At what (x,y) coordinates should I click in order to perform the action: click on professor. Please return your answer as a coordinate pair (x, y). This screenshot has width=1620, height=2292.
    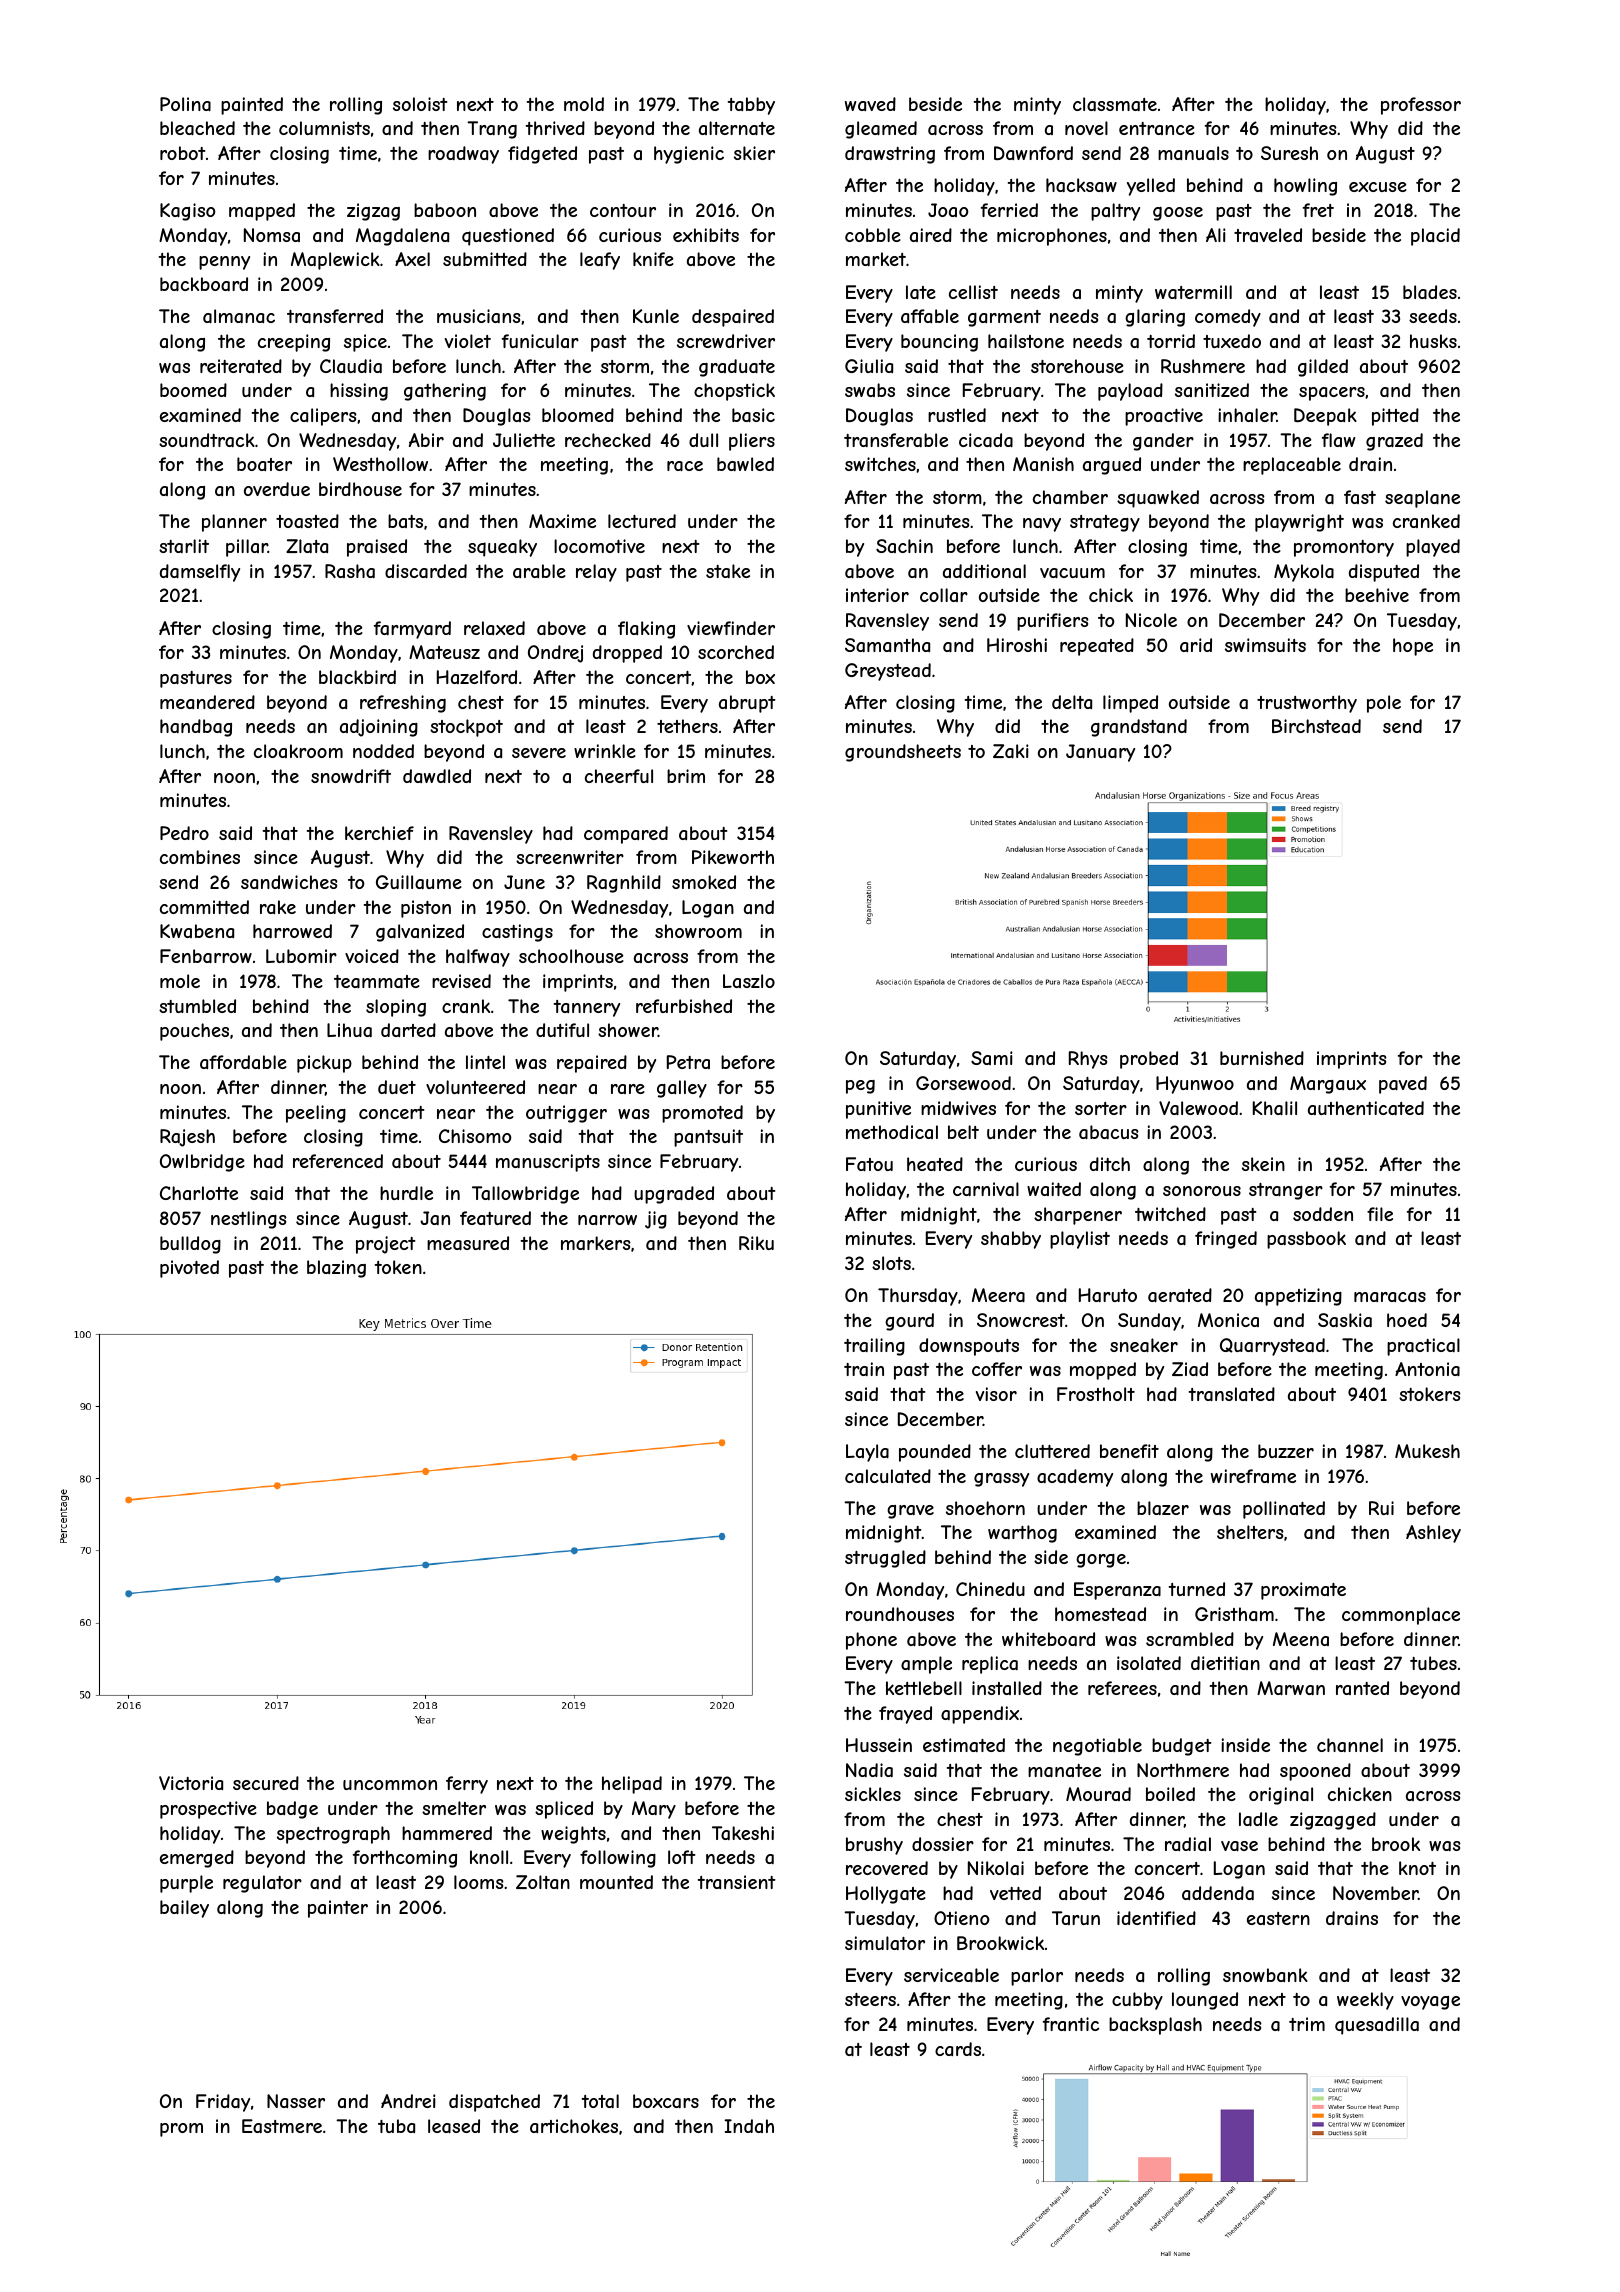
    Looking at the image, I should click on (1421, 106).
